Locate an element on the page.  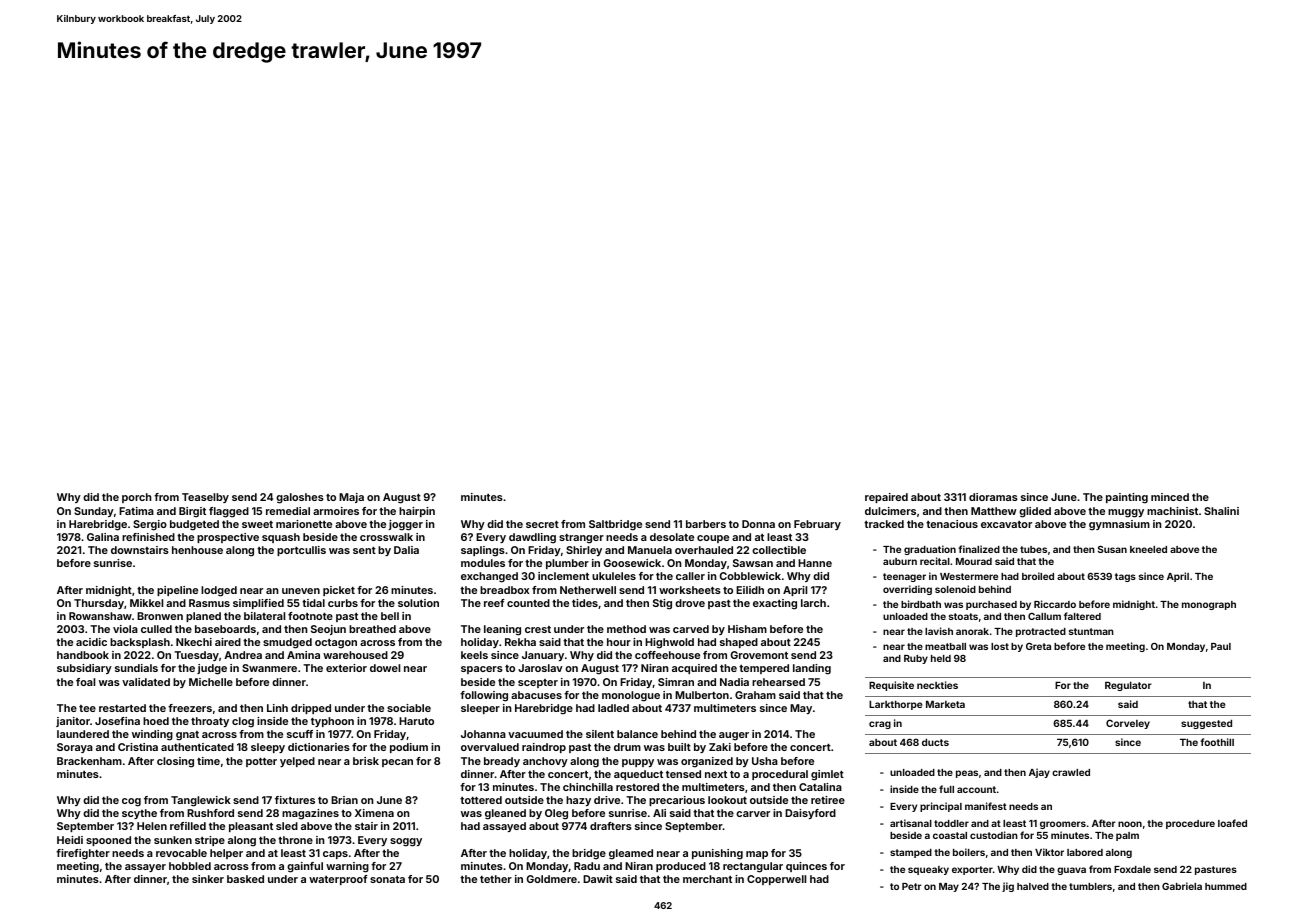
drove is located at coordinates (690, 603).
